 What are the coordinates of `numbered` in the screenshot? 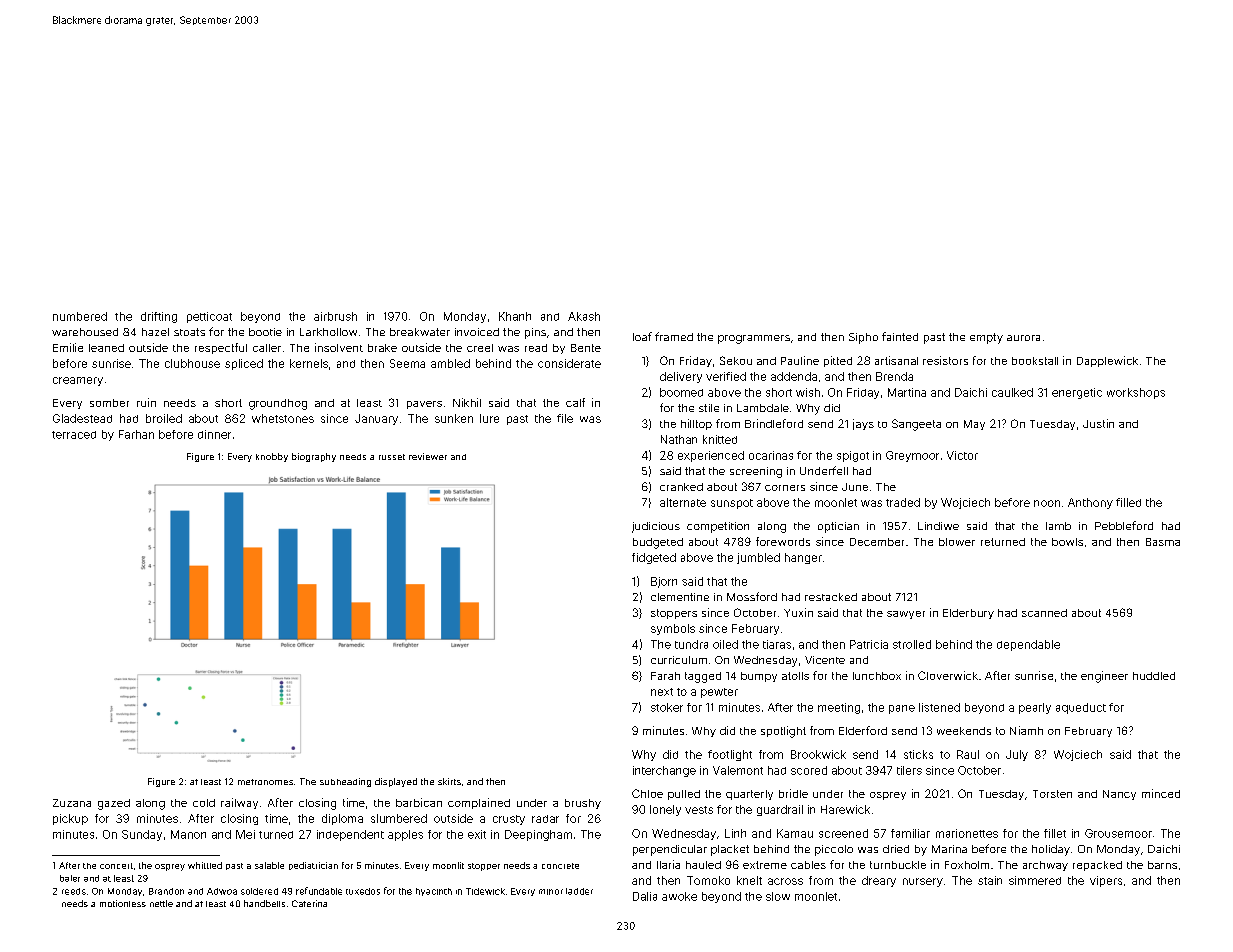 It's located at (80, 316).
